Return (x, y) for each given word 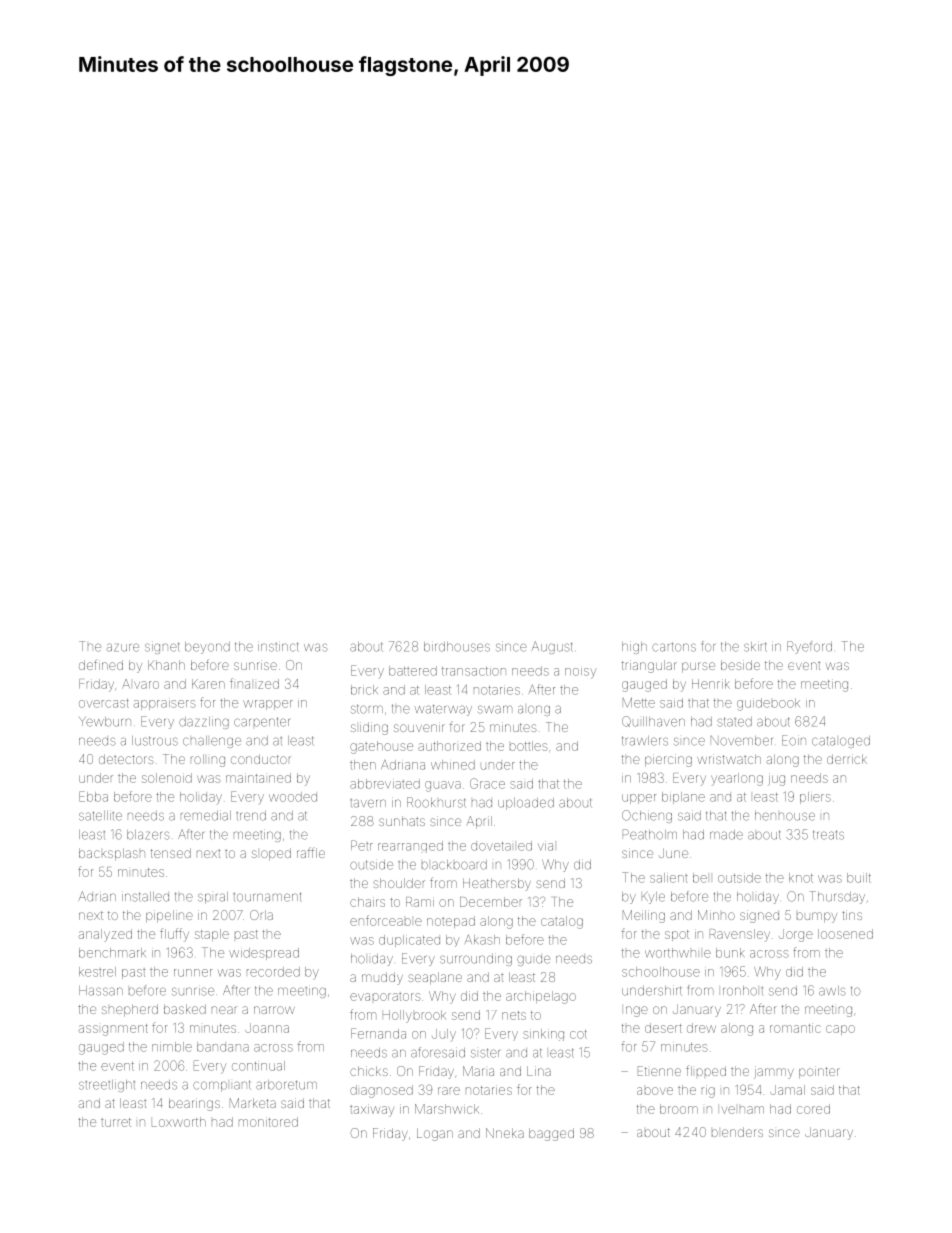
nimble (172, 1047)
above (655, 1091)
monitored (268, 1122)
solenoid (167, 778)
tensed (171, 853)
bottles (529, 746)
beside (740, 665)
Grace (487, 783)
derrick (847, 759)
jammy (774, 1072)
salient (668, 878)
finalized (254, 683)
